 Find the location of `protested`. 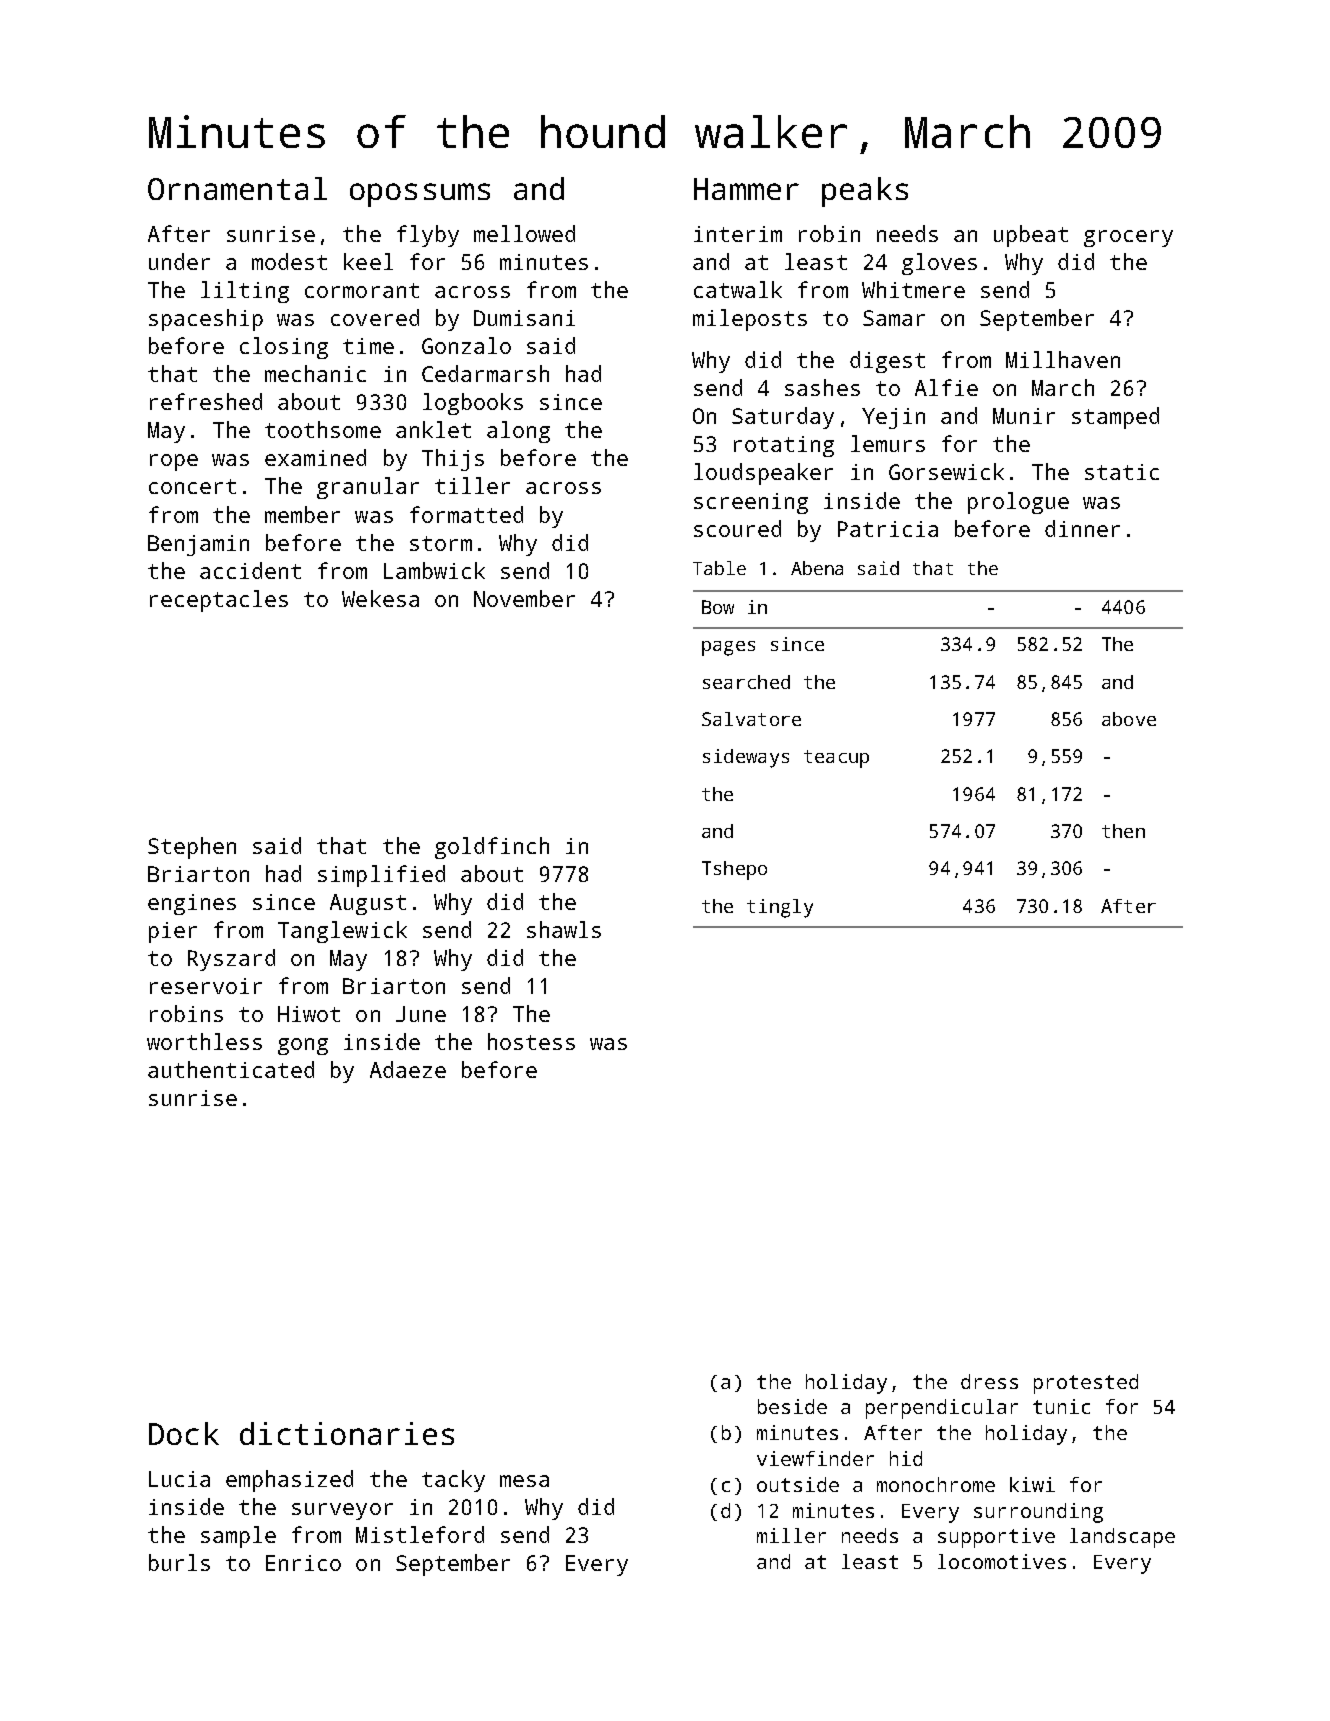

protested is located at coordinates (1086, 1384).
